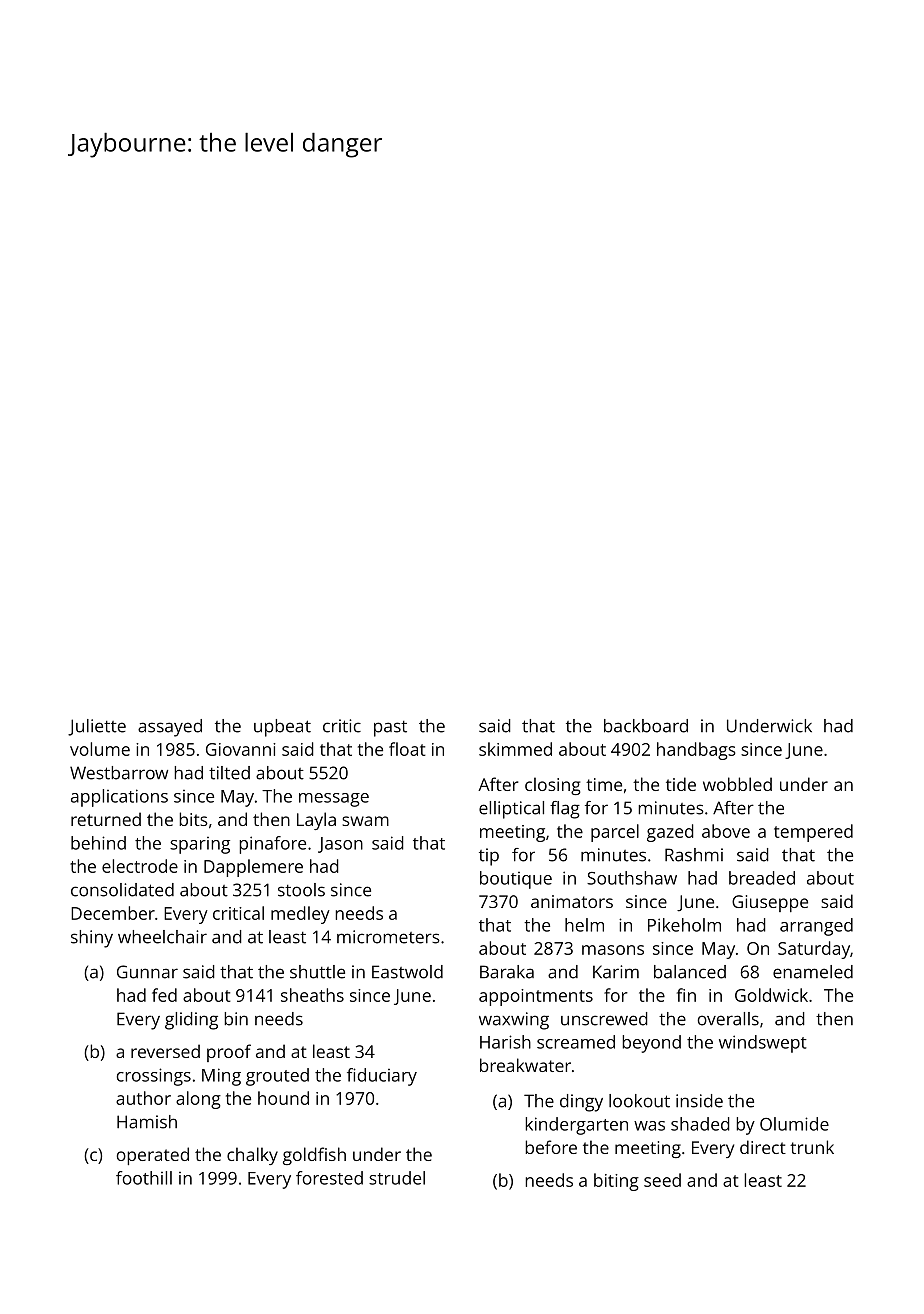  What do you see at coordinates (334, 800) in the page?
I see `message` at bounding box center [334, 800].
